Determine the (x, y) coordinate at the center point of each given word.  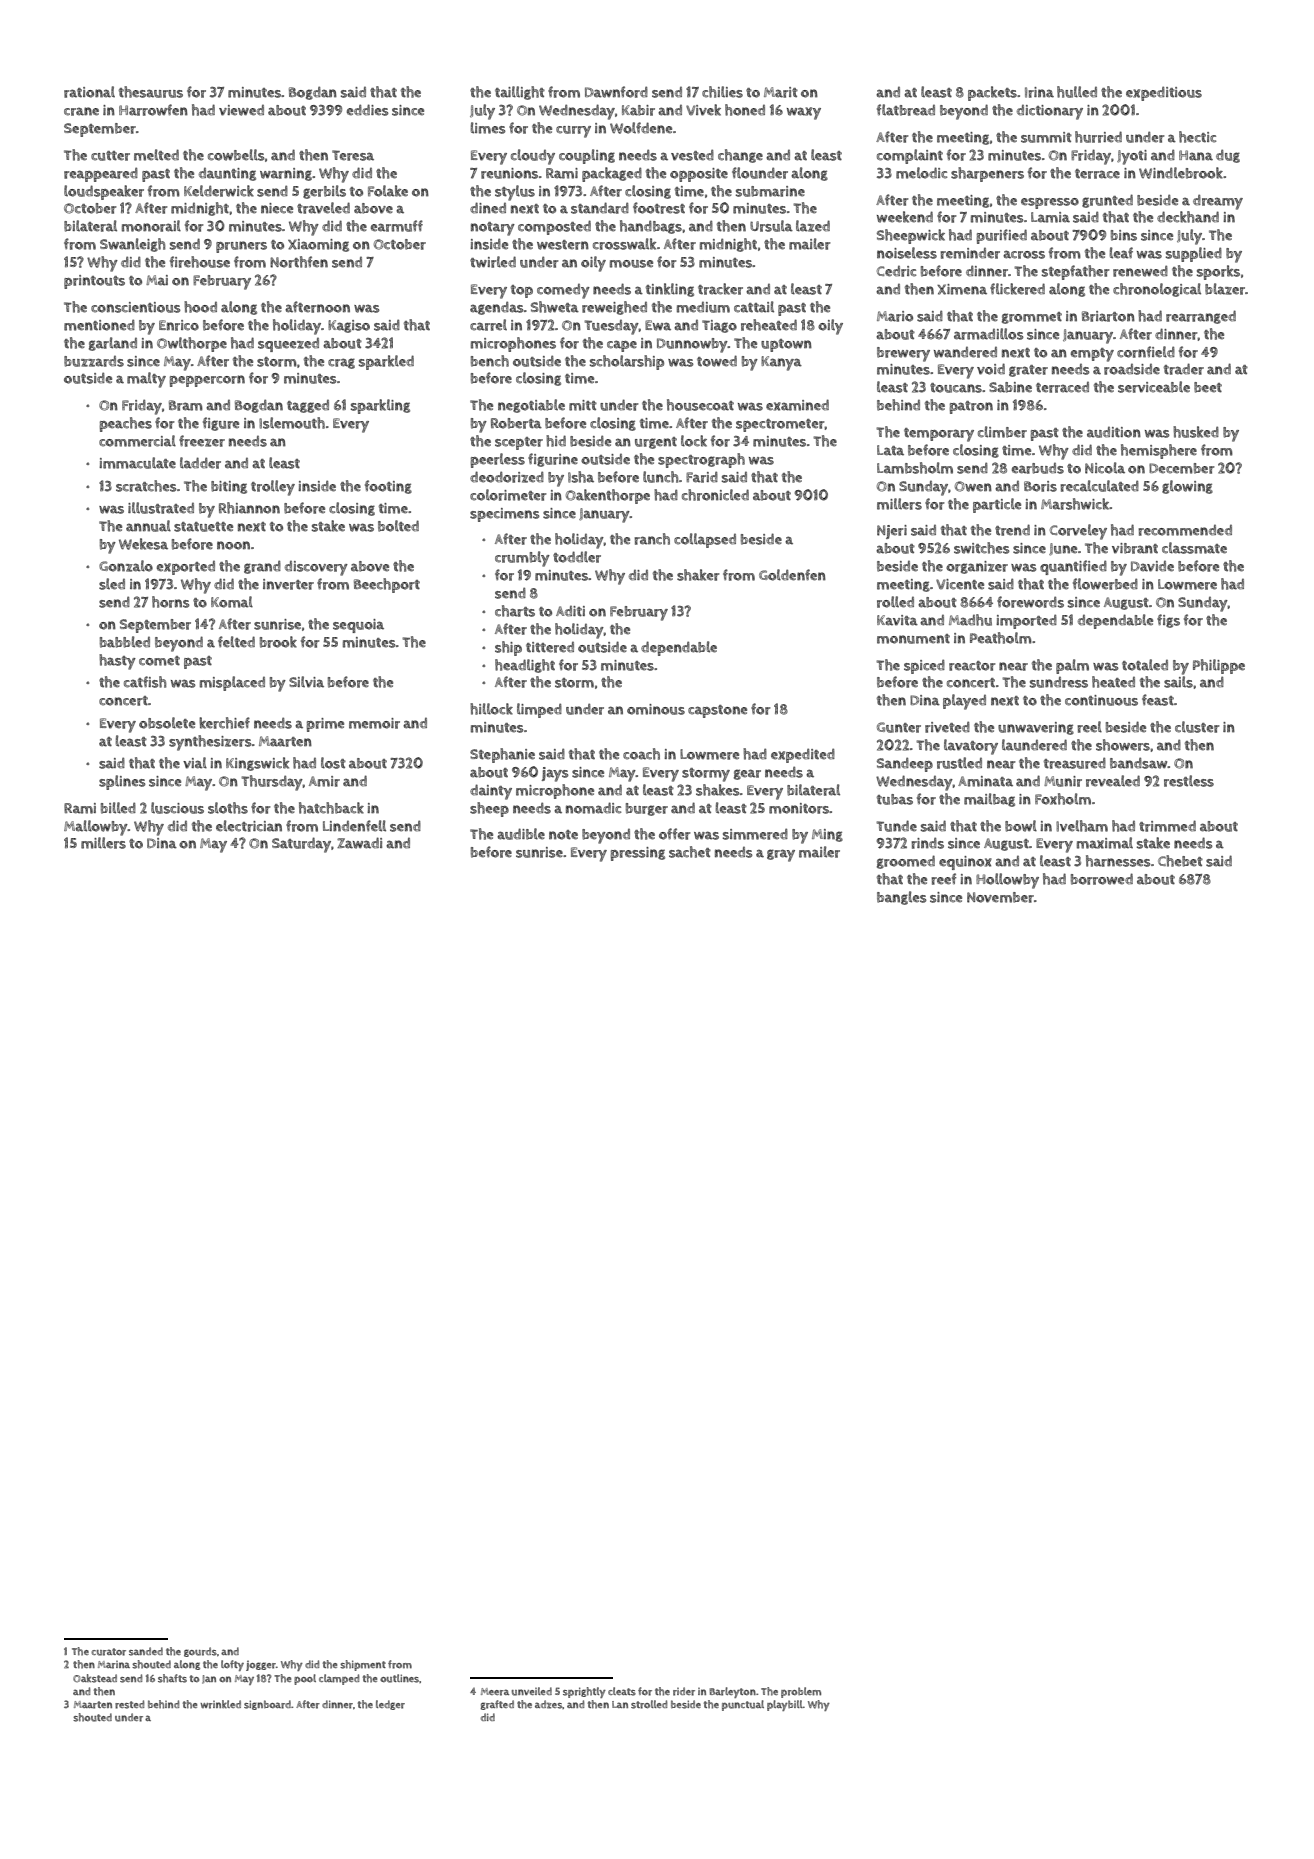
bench (490, 361)
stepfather (1076, 272)
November (1000, 897)
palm (1072, 666)
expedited (803, 755)
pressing (638, 854)
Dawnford (616, 92)
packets (992, 93)
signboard (267, 1705)
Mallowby (96, 828)
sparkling (380, 406)
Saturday (301, 845)
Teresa (353, 155)
